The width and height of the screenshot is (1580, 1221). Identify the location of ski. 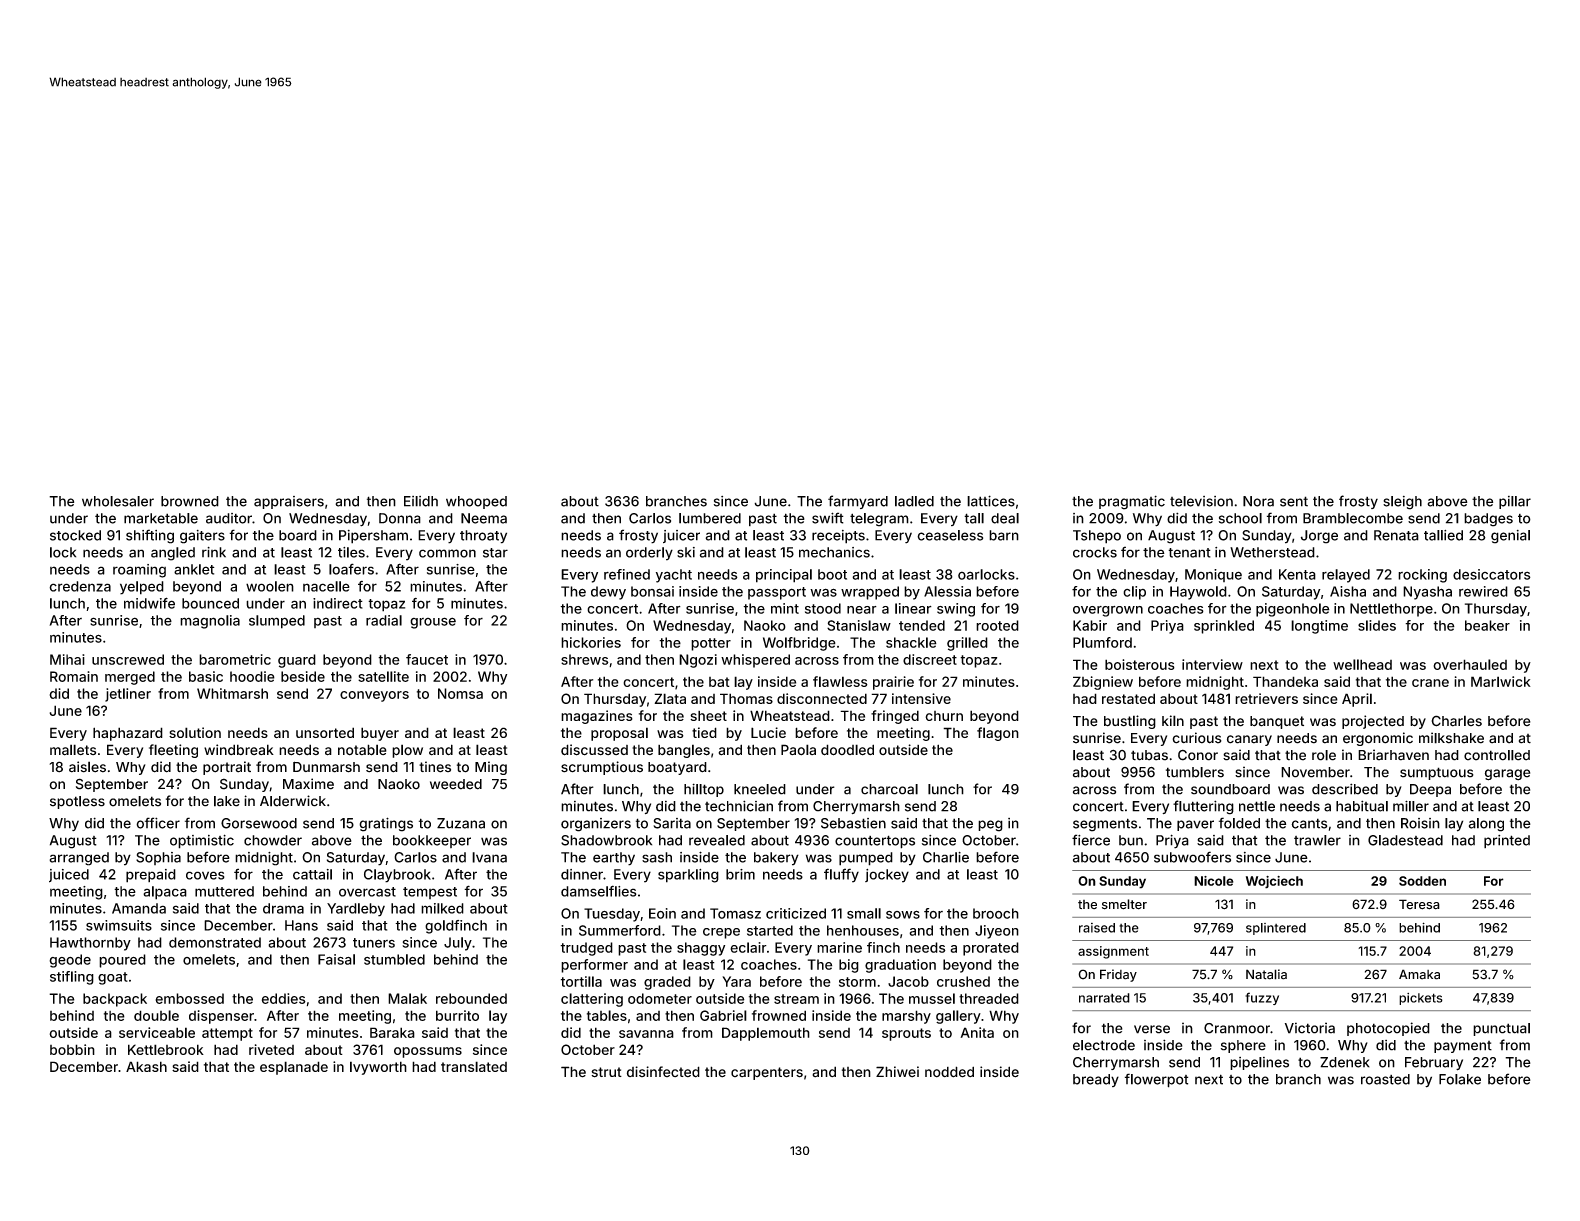
(686, 552).
